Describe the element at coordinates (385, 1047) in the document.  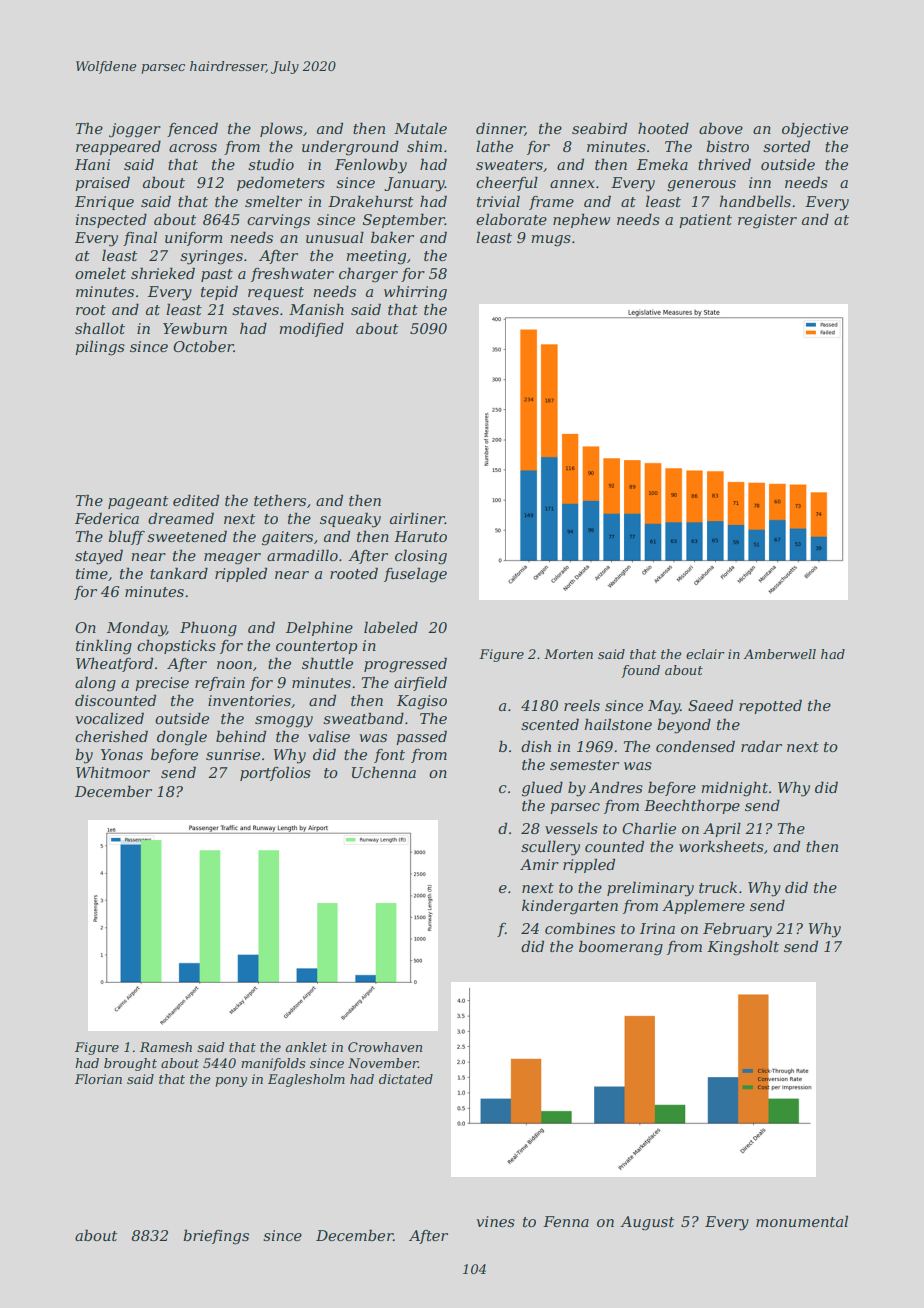
I see `Crowhaven` at that location.
